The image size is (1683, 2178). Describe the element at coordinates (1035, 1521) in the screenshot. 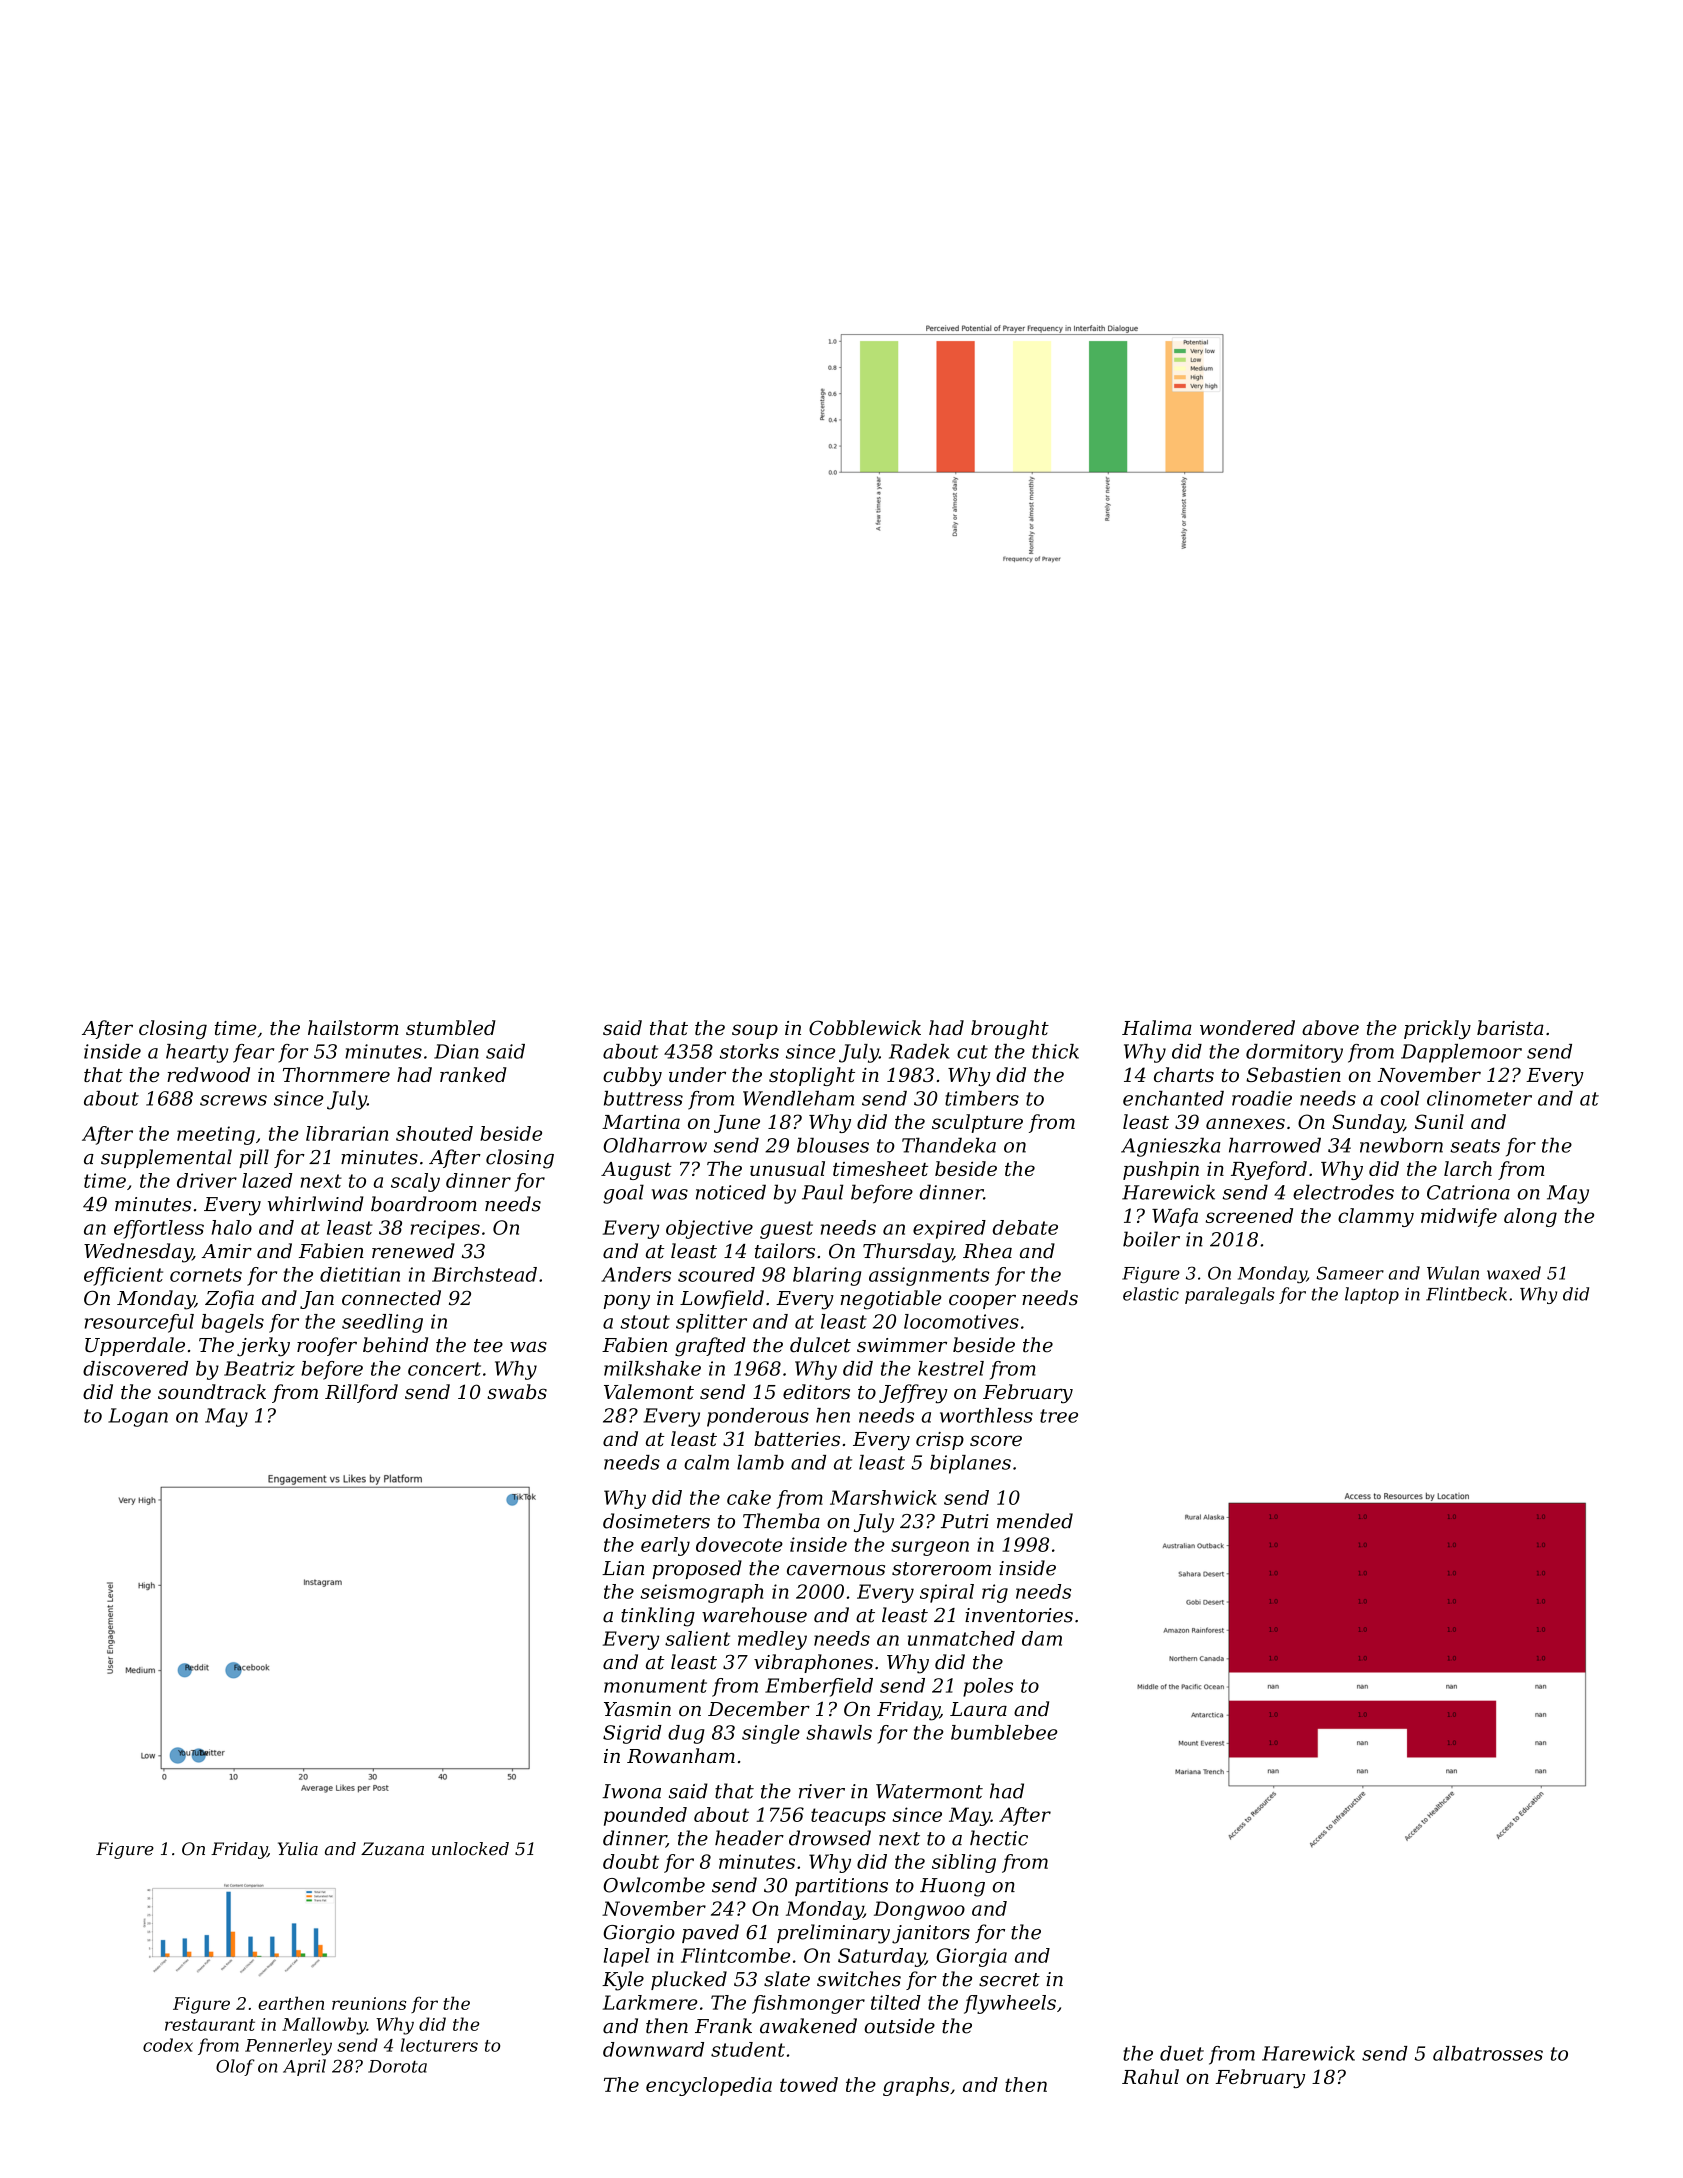

I see `mended` at that location.
